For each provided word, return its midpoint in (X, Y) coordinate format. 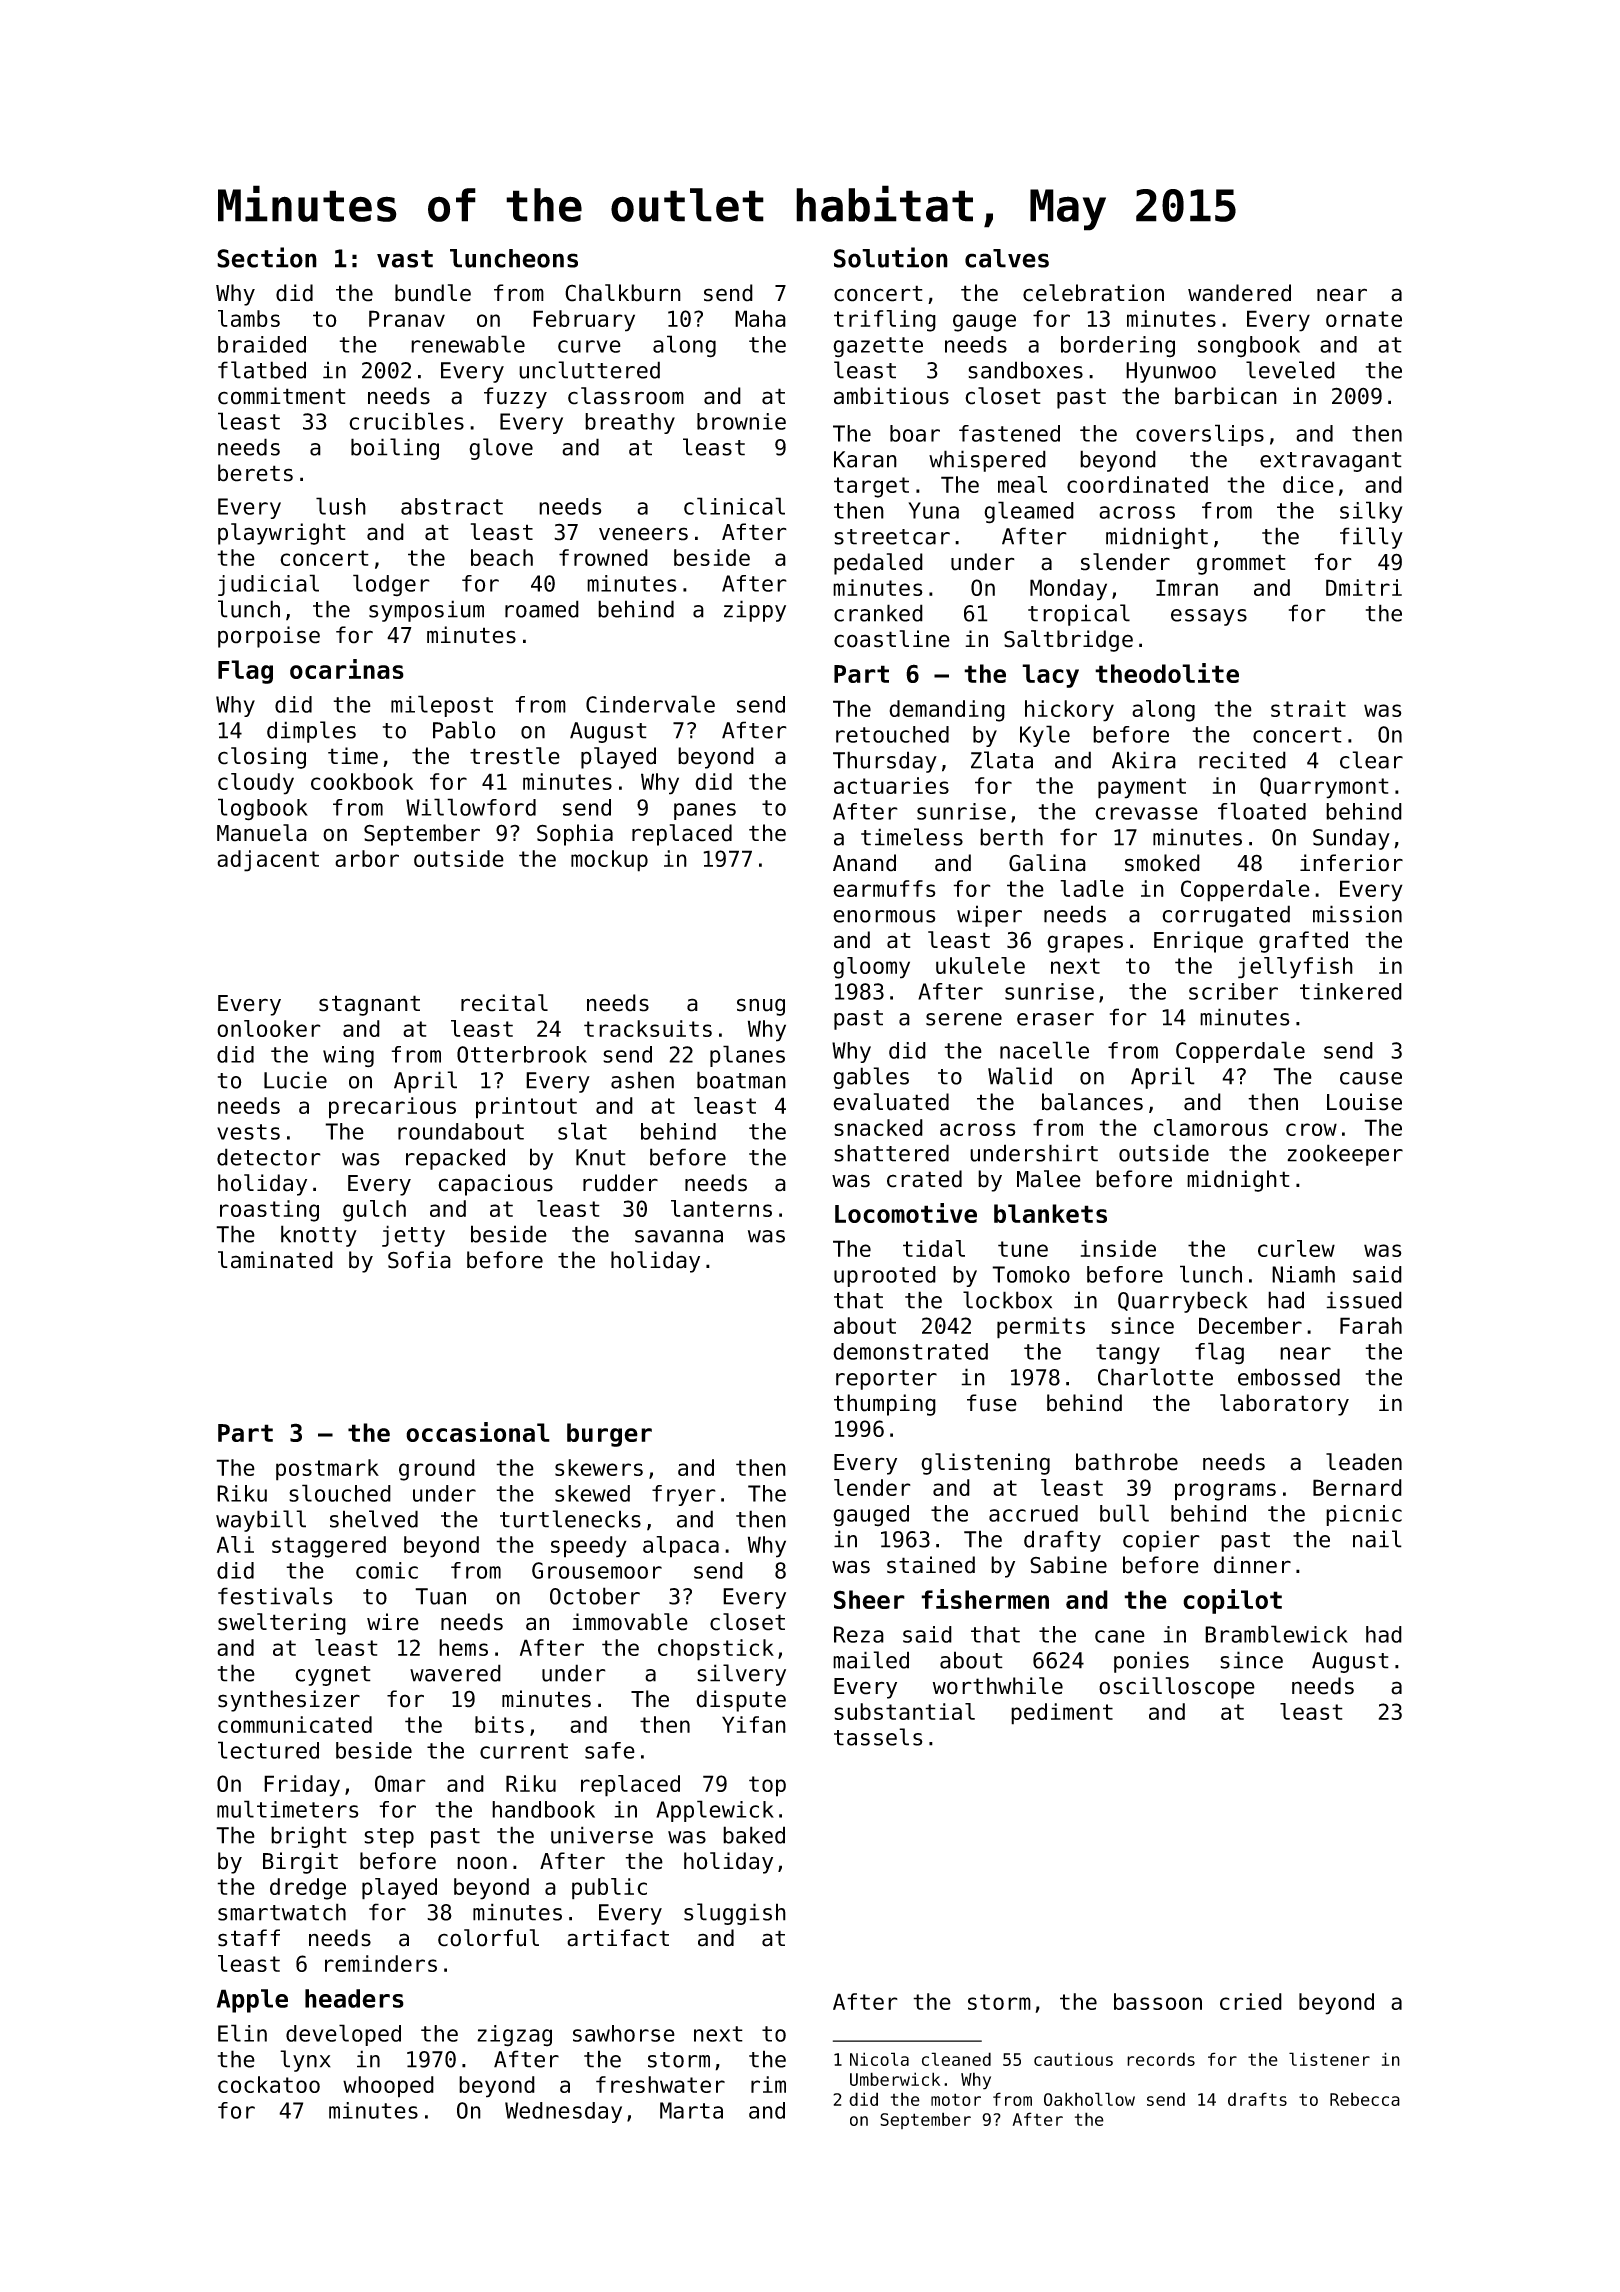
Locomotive (906, 1213)
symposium (426, 611)
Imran (1187, 587)
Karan (865, 459)
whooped (388, 2087)
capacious (495, 1185)
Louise (1364, 1102)
